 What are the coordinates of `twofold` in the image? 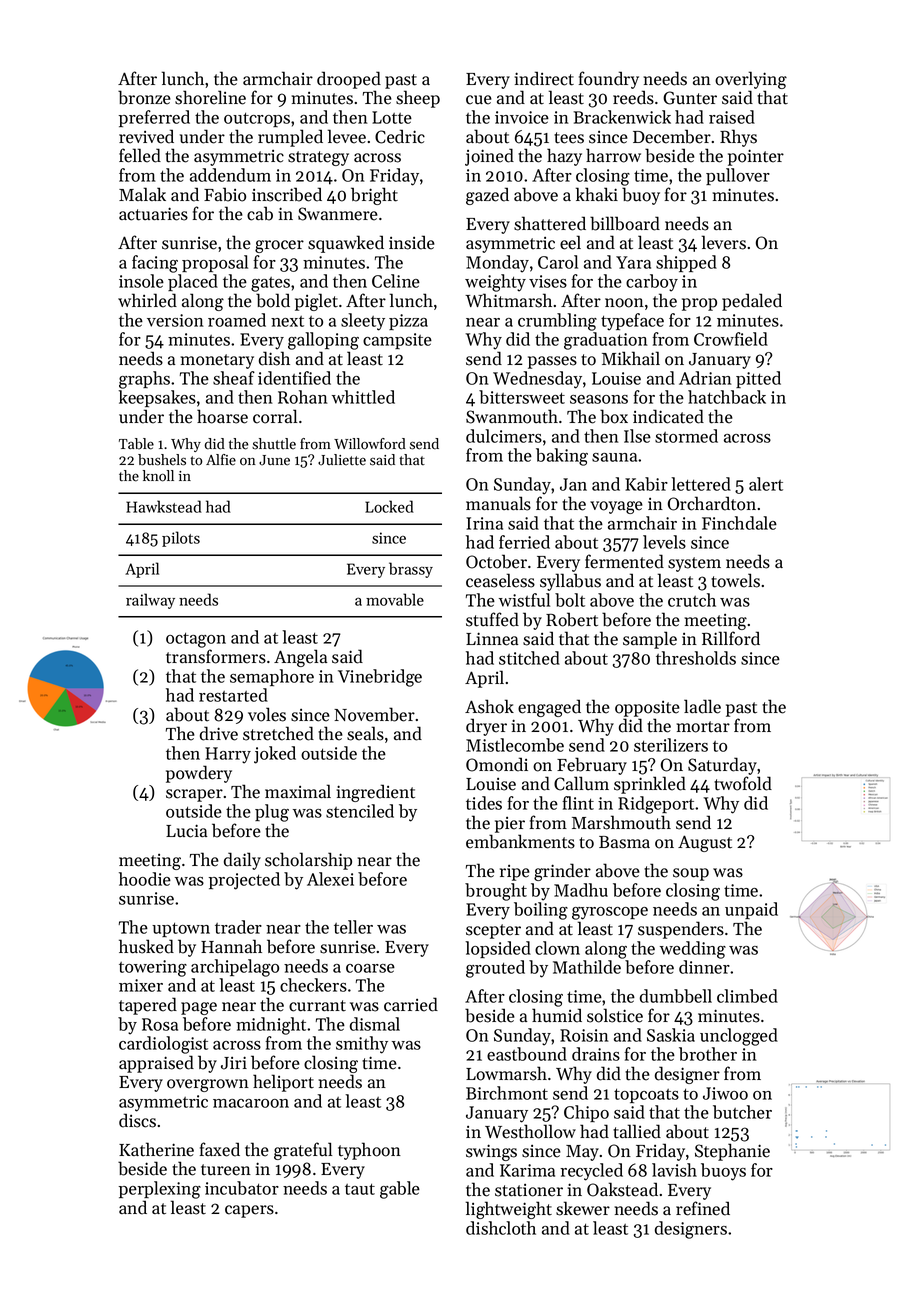 It's located at (743, 783).
